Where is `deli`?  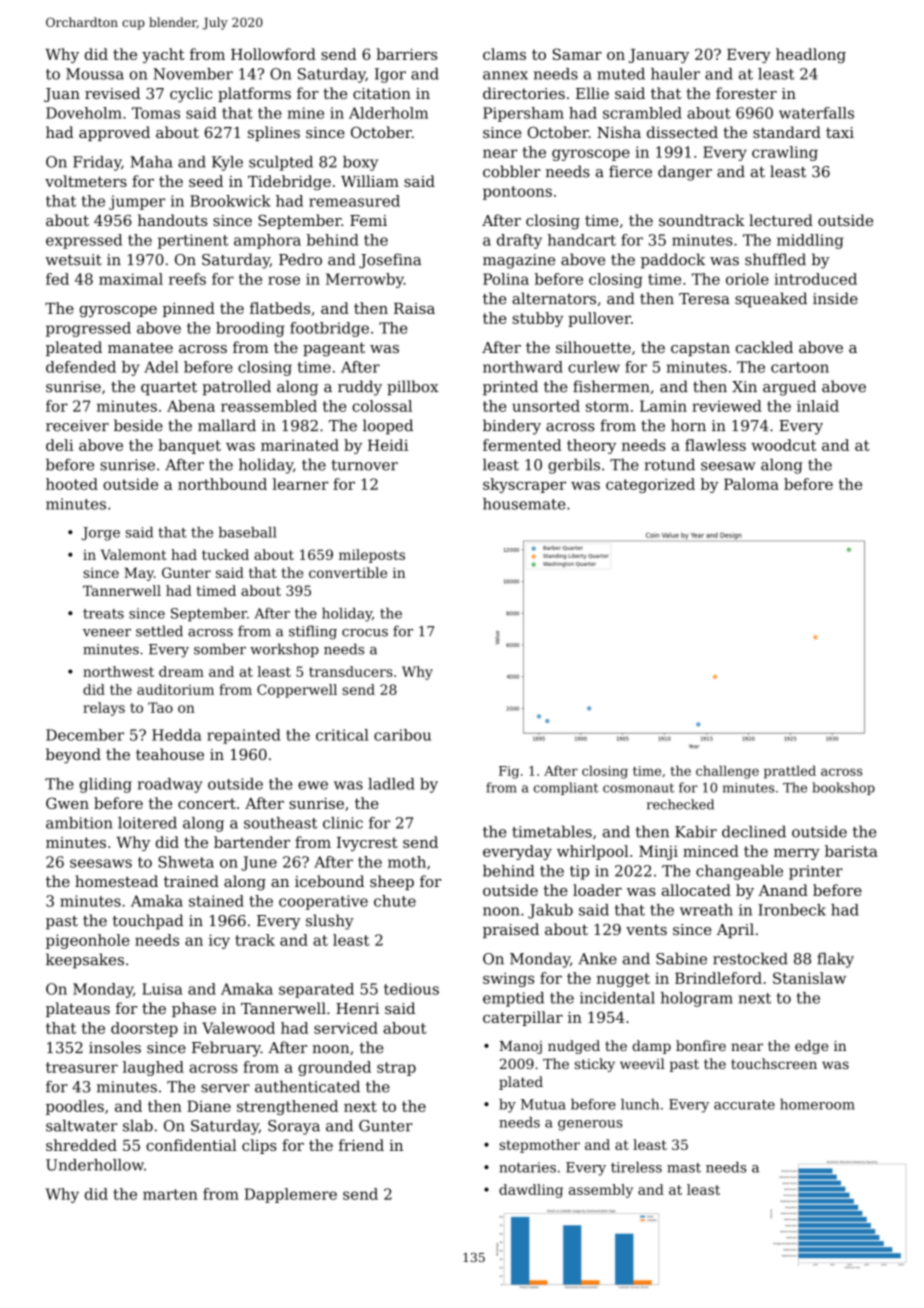
deli is located at coordinates (60, 445).
